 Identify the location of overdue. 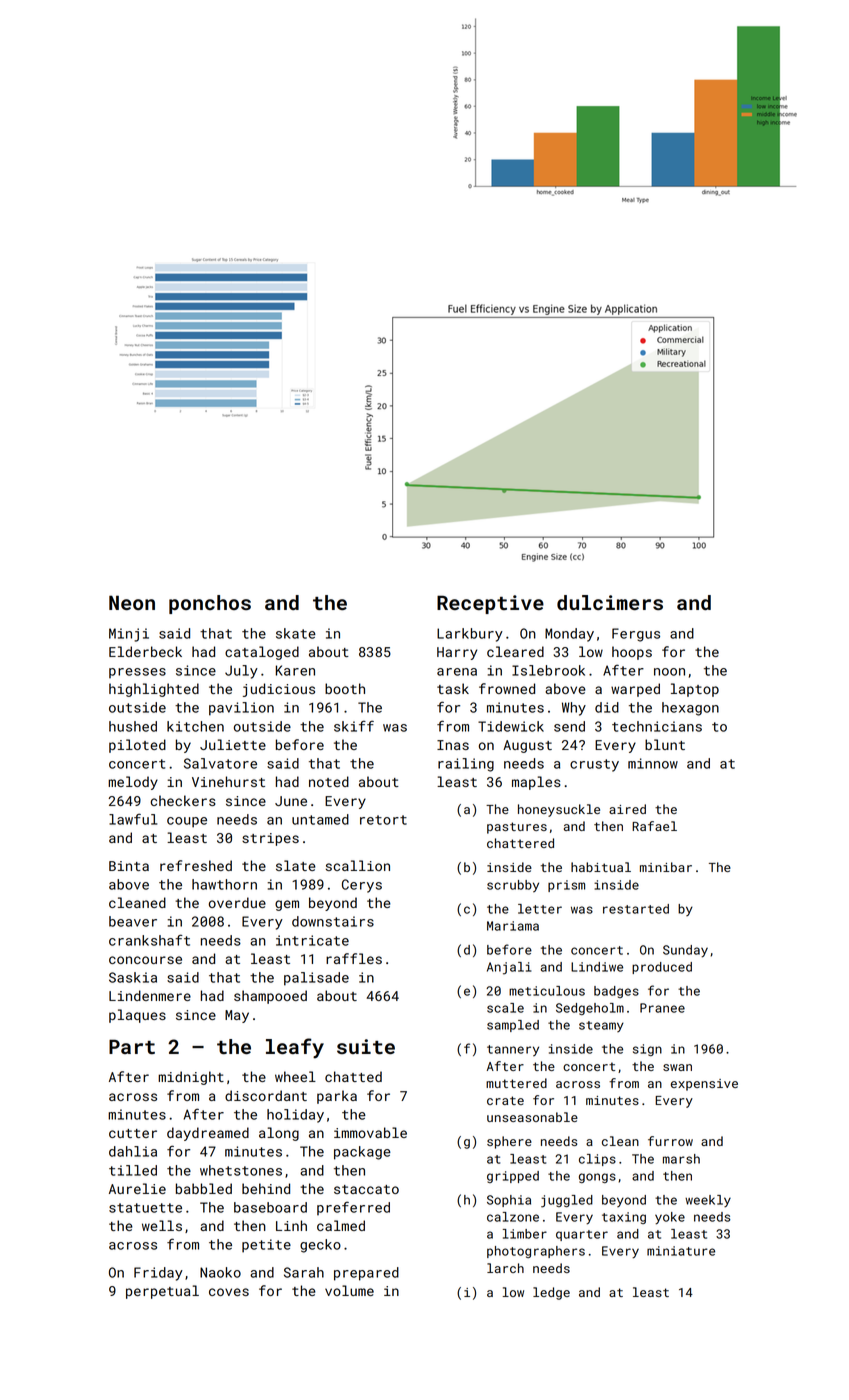
(237, 902).
